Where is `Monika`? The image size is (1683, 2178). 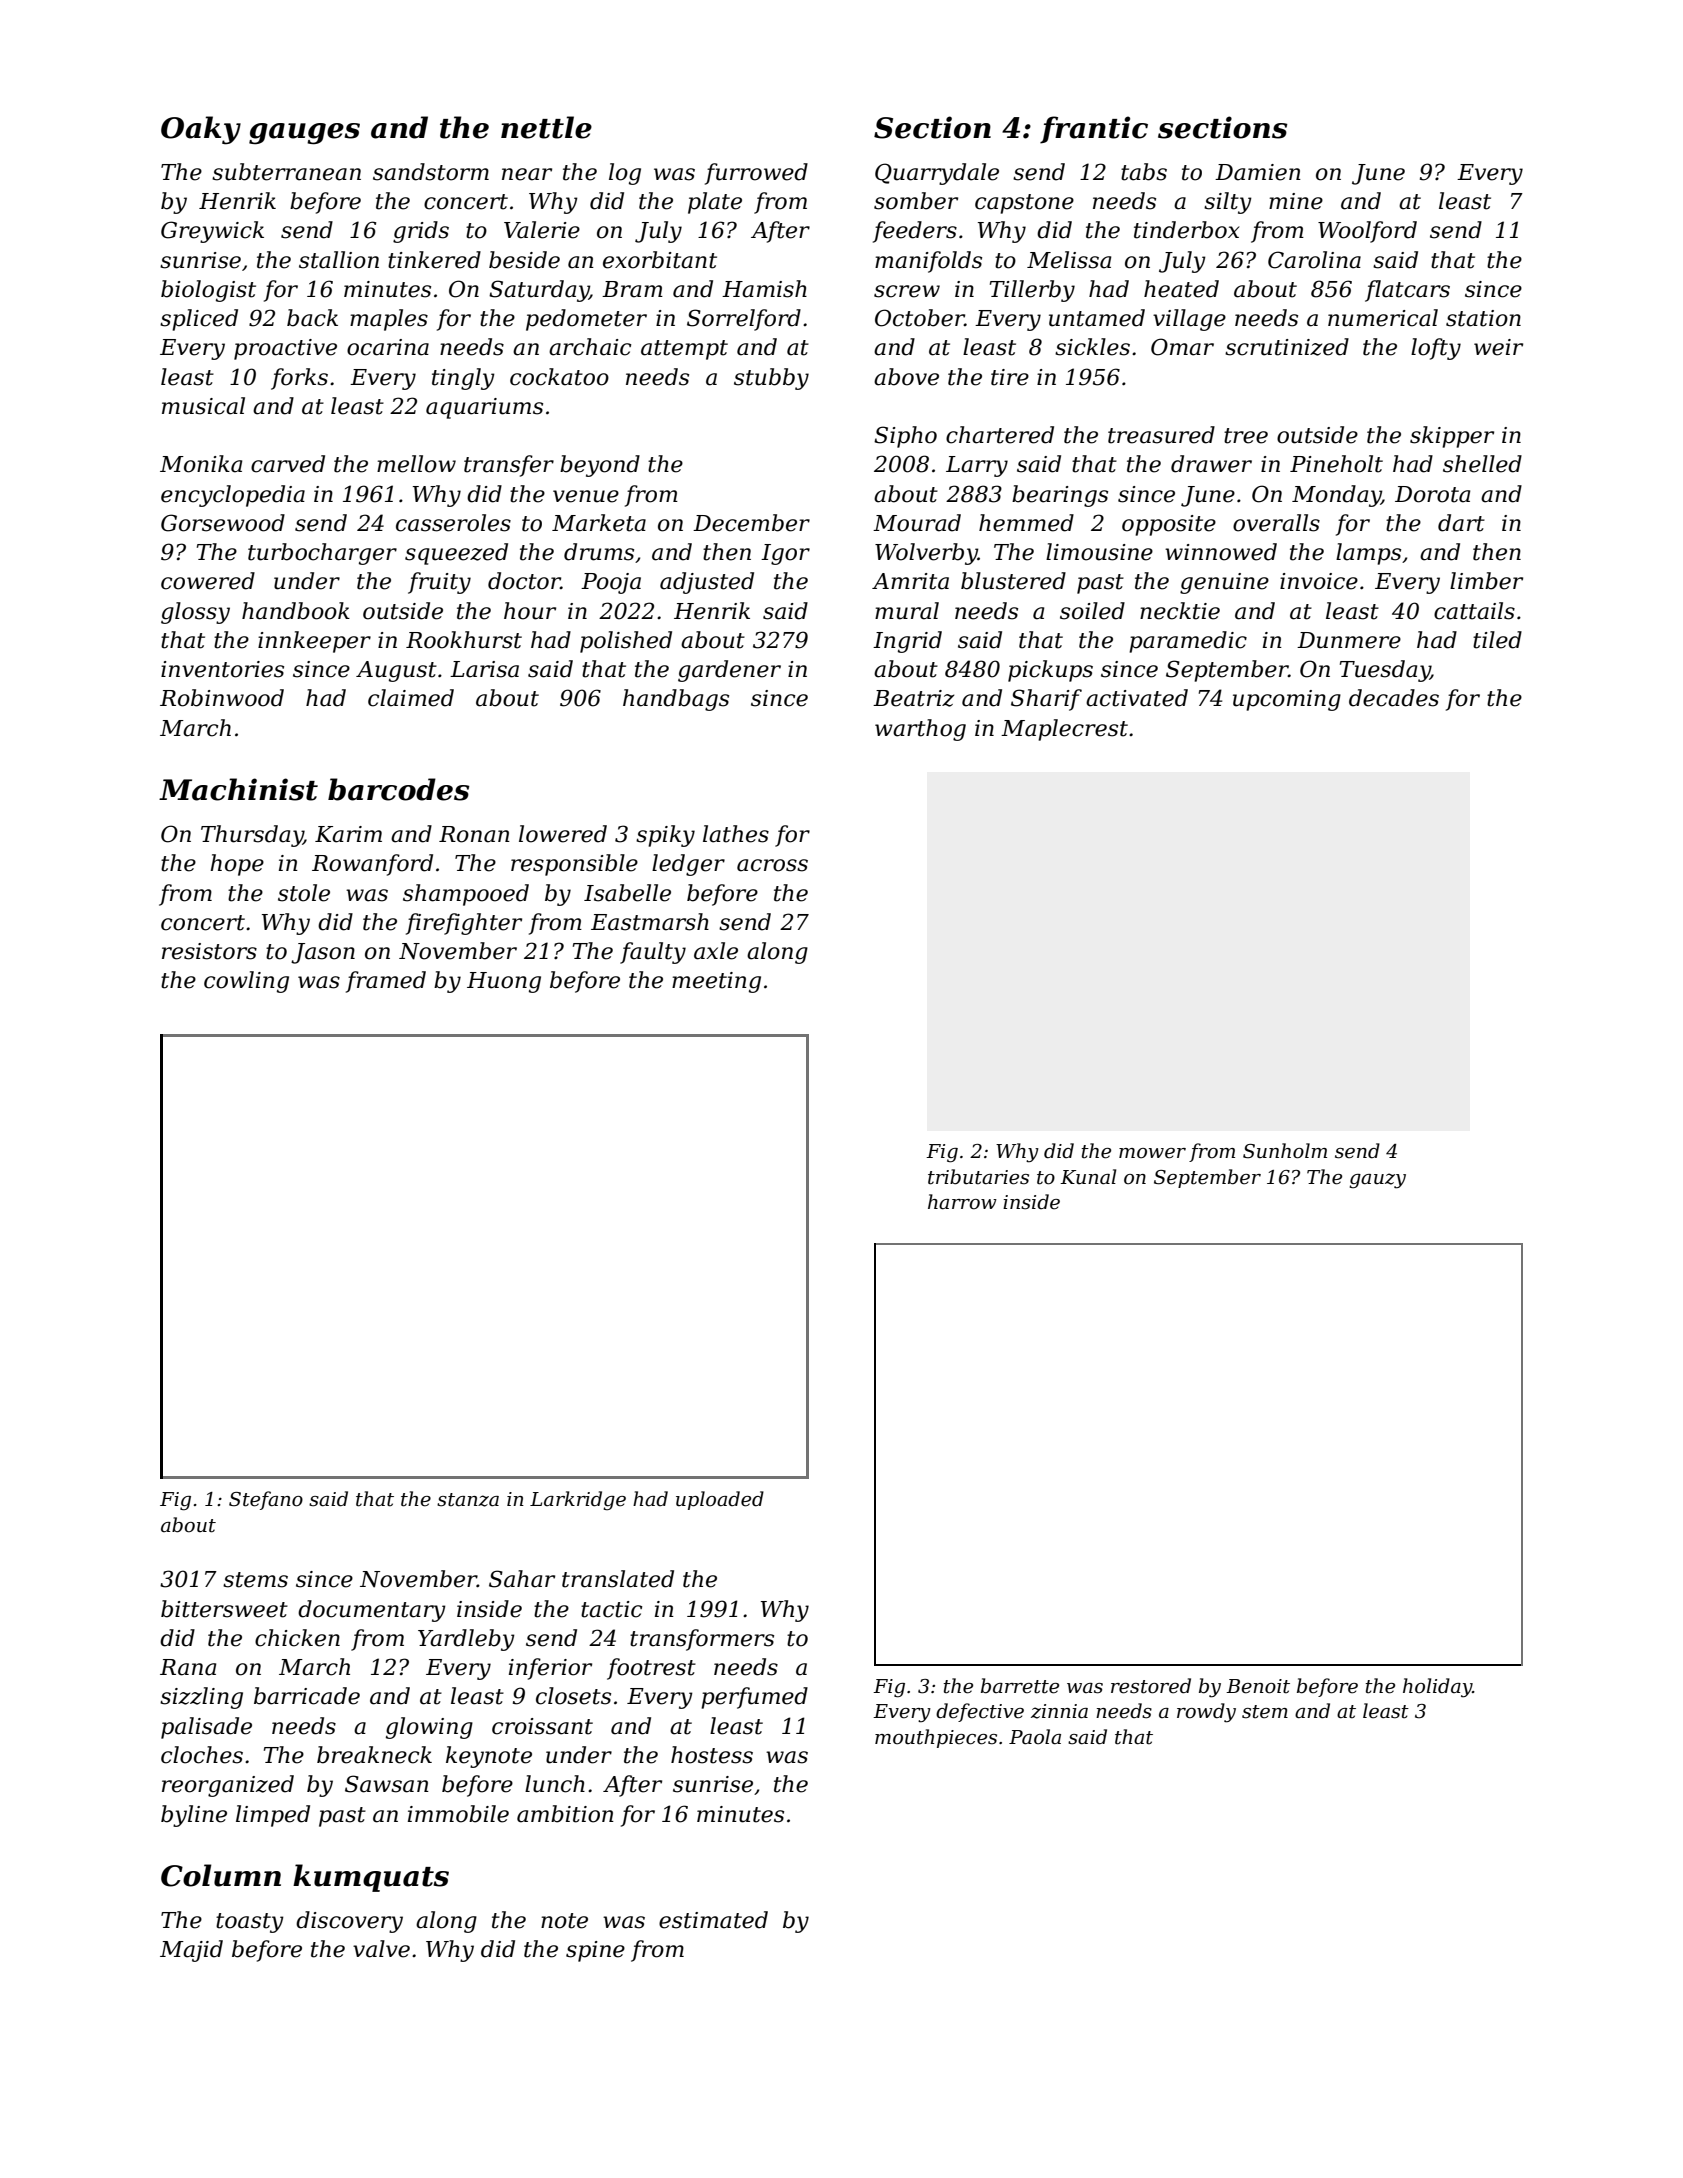
Monika is located at coordinates (201, 464).
